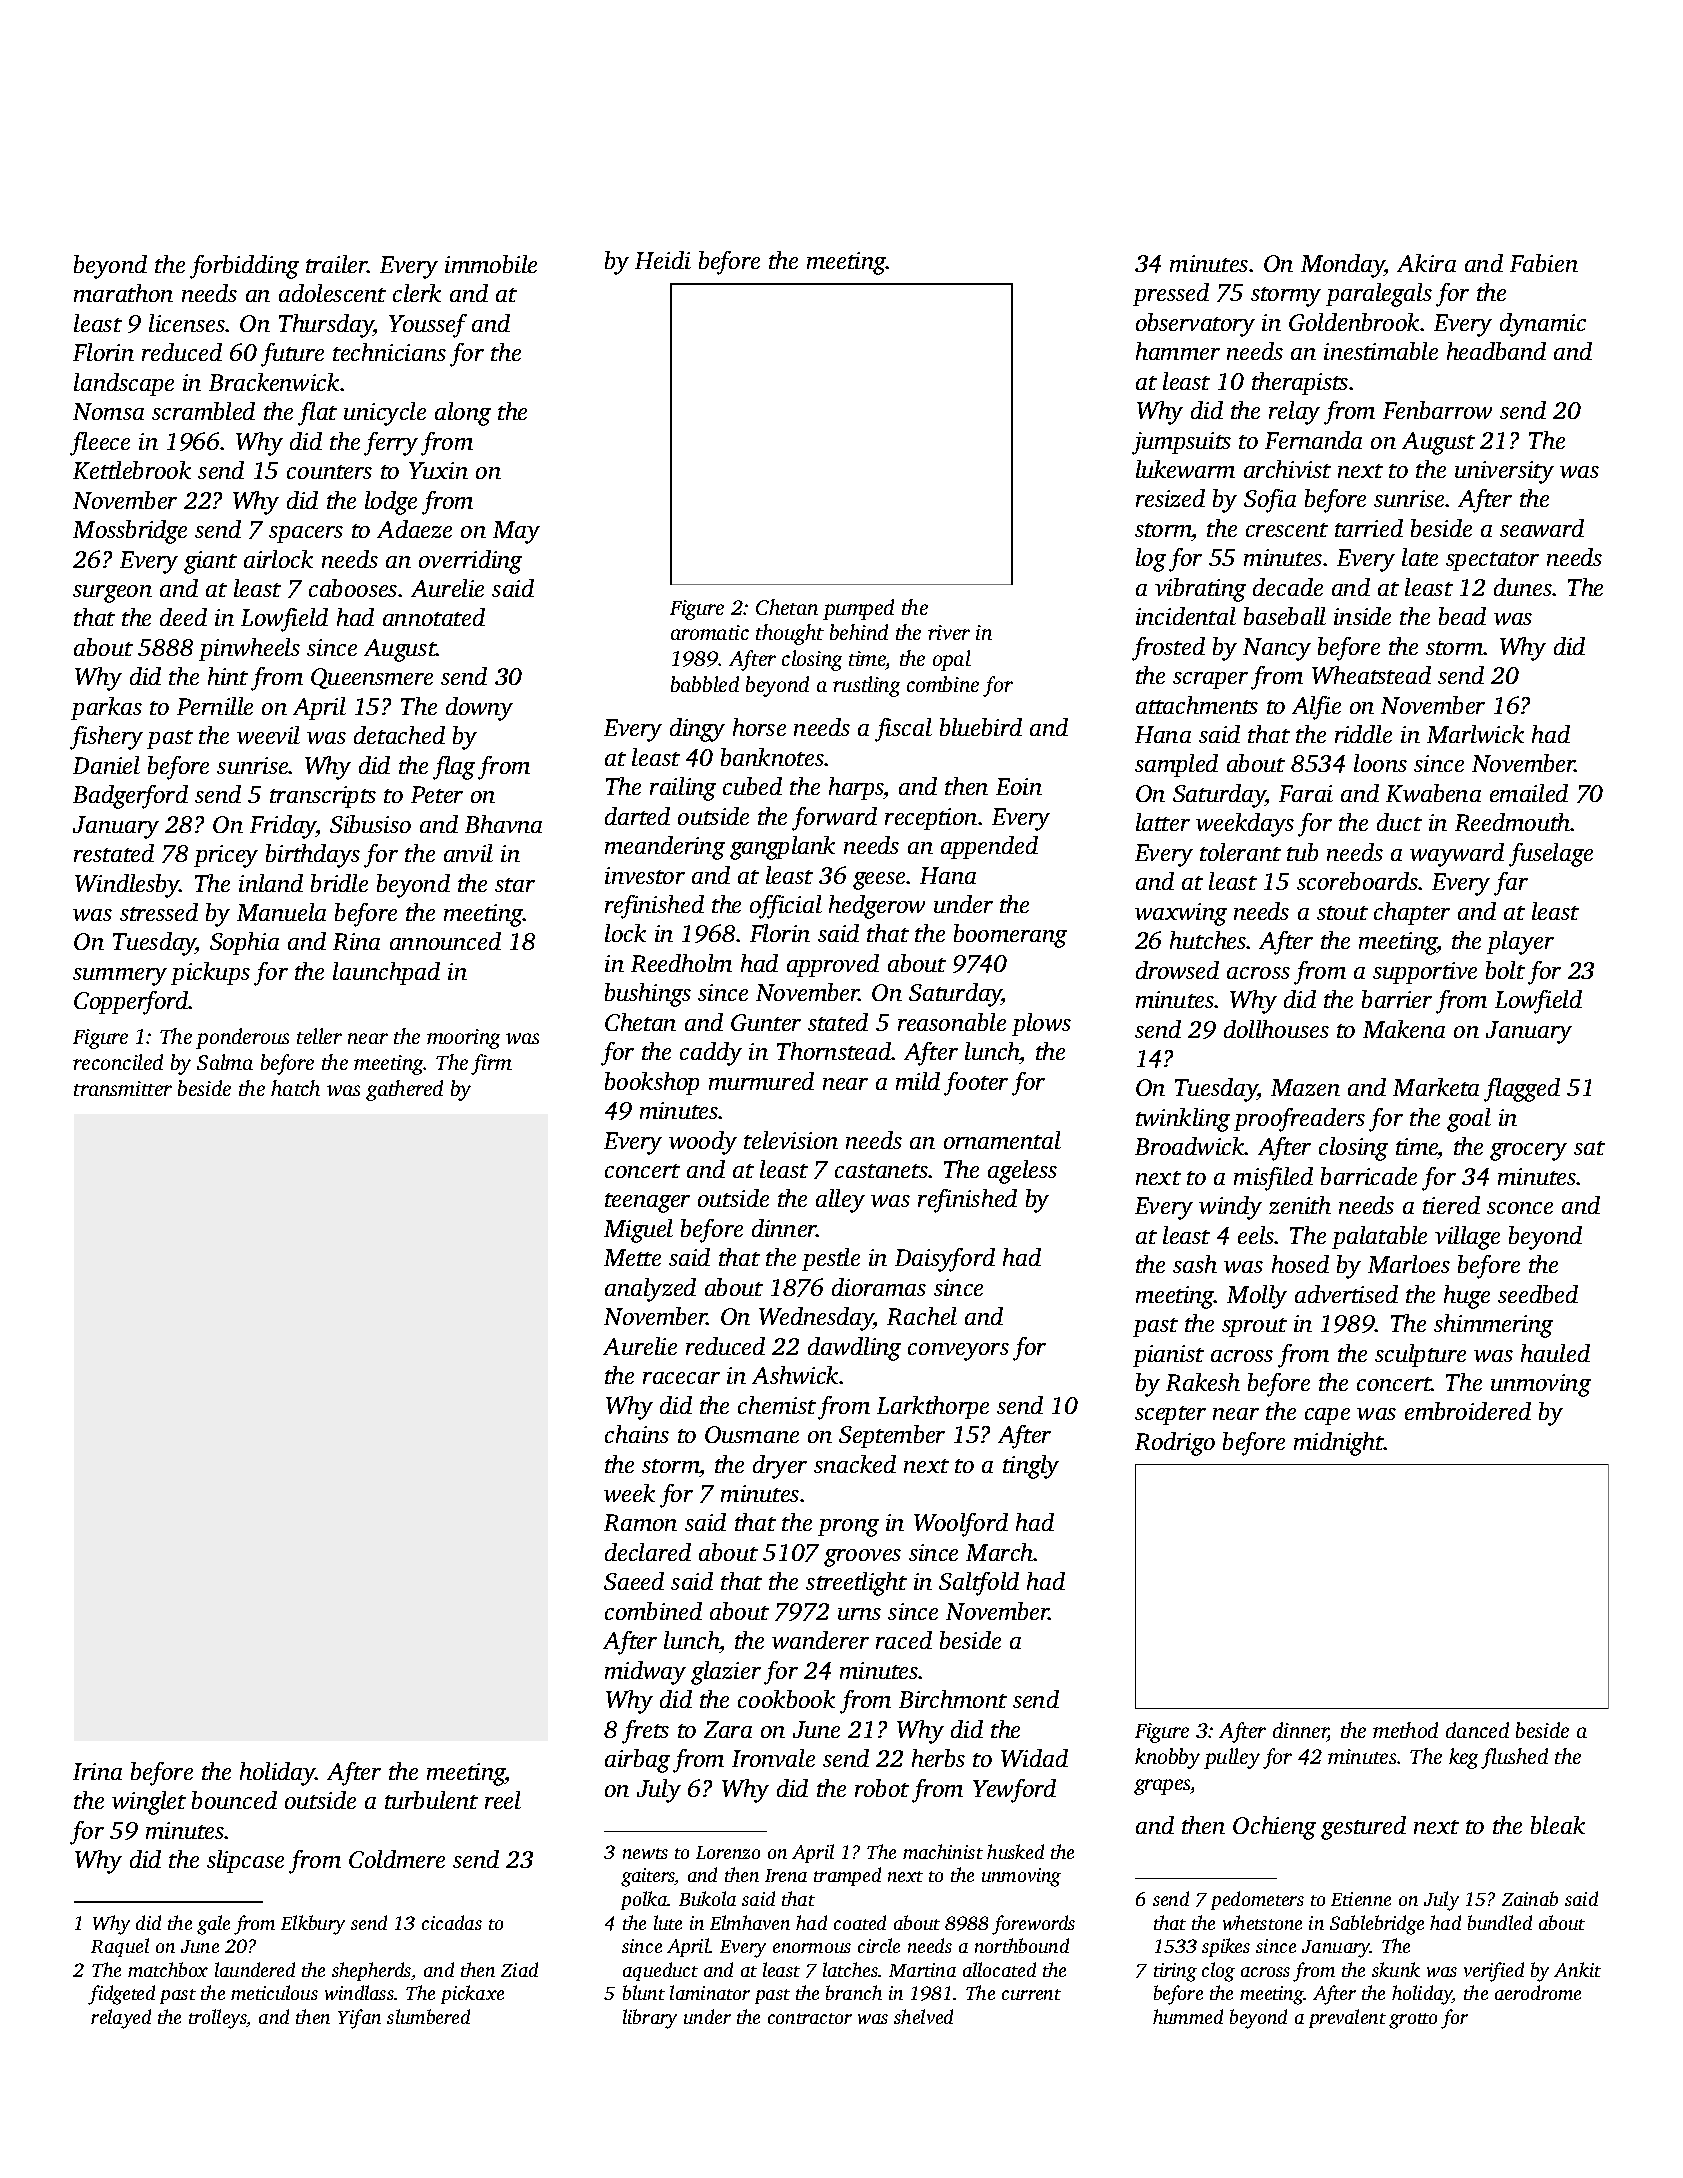 The width and height of the screenshot is (1683, 2178). Describe the element at coordinates (1305, 1087) in the screenshot. I see `Mazen` at that location.
